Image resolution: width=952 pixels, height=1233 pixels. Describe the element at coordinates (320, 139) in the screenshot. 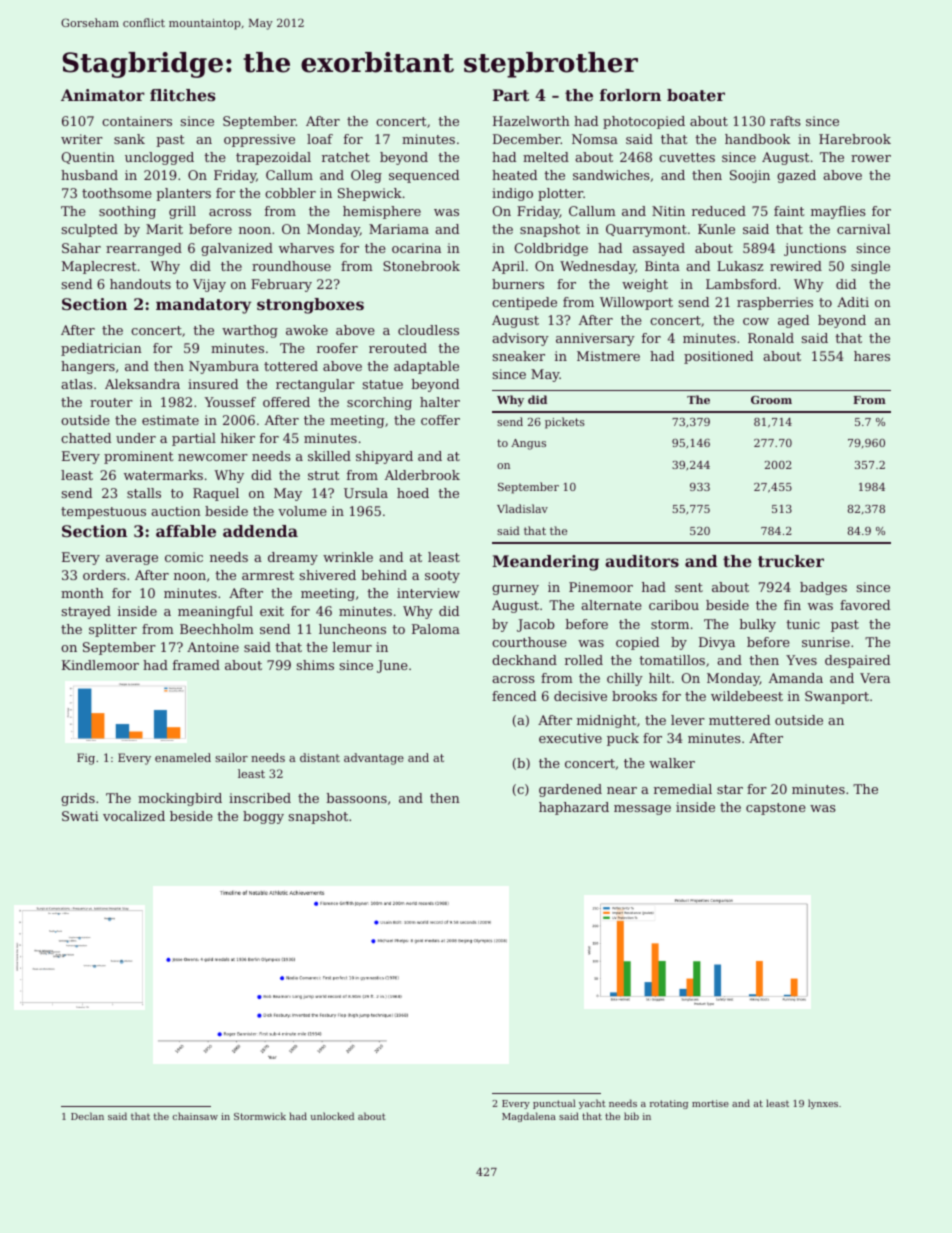

I see `loaf` at that location.
